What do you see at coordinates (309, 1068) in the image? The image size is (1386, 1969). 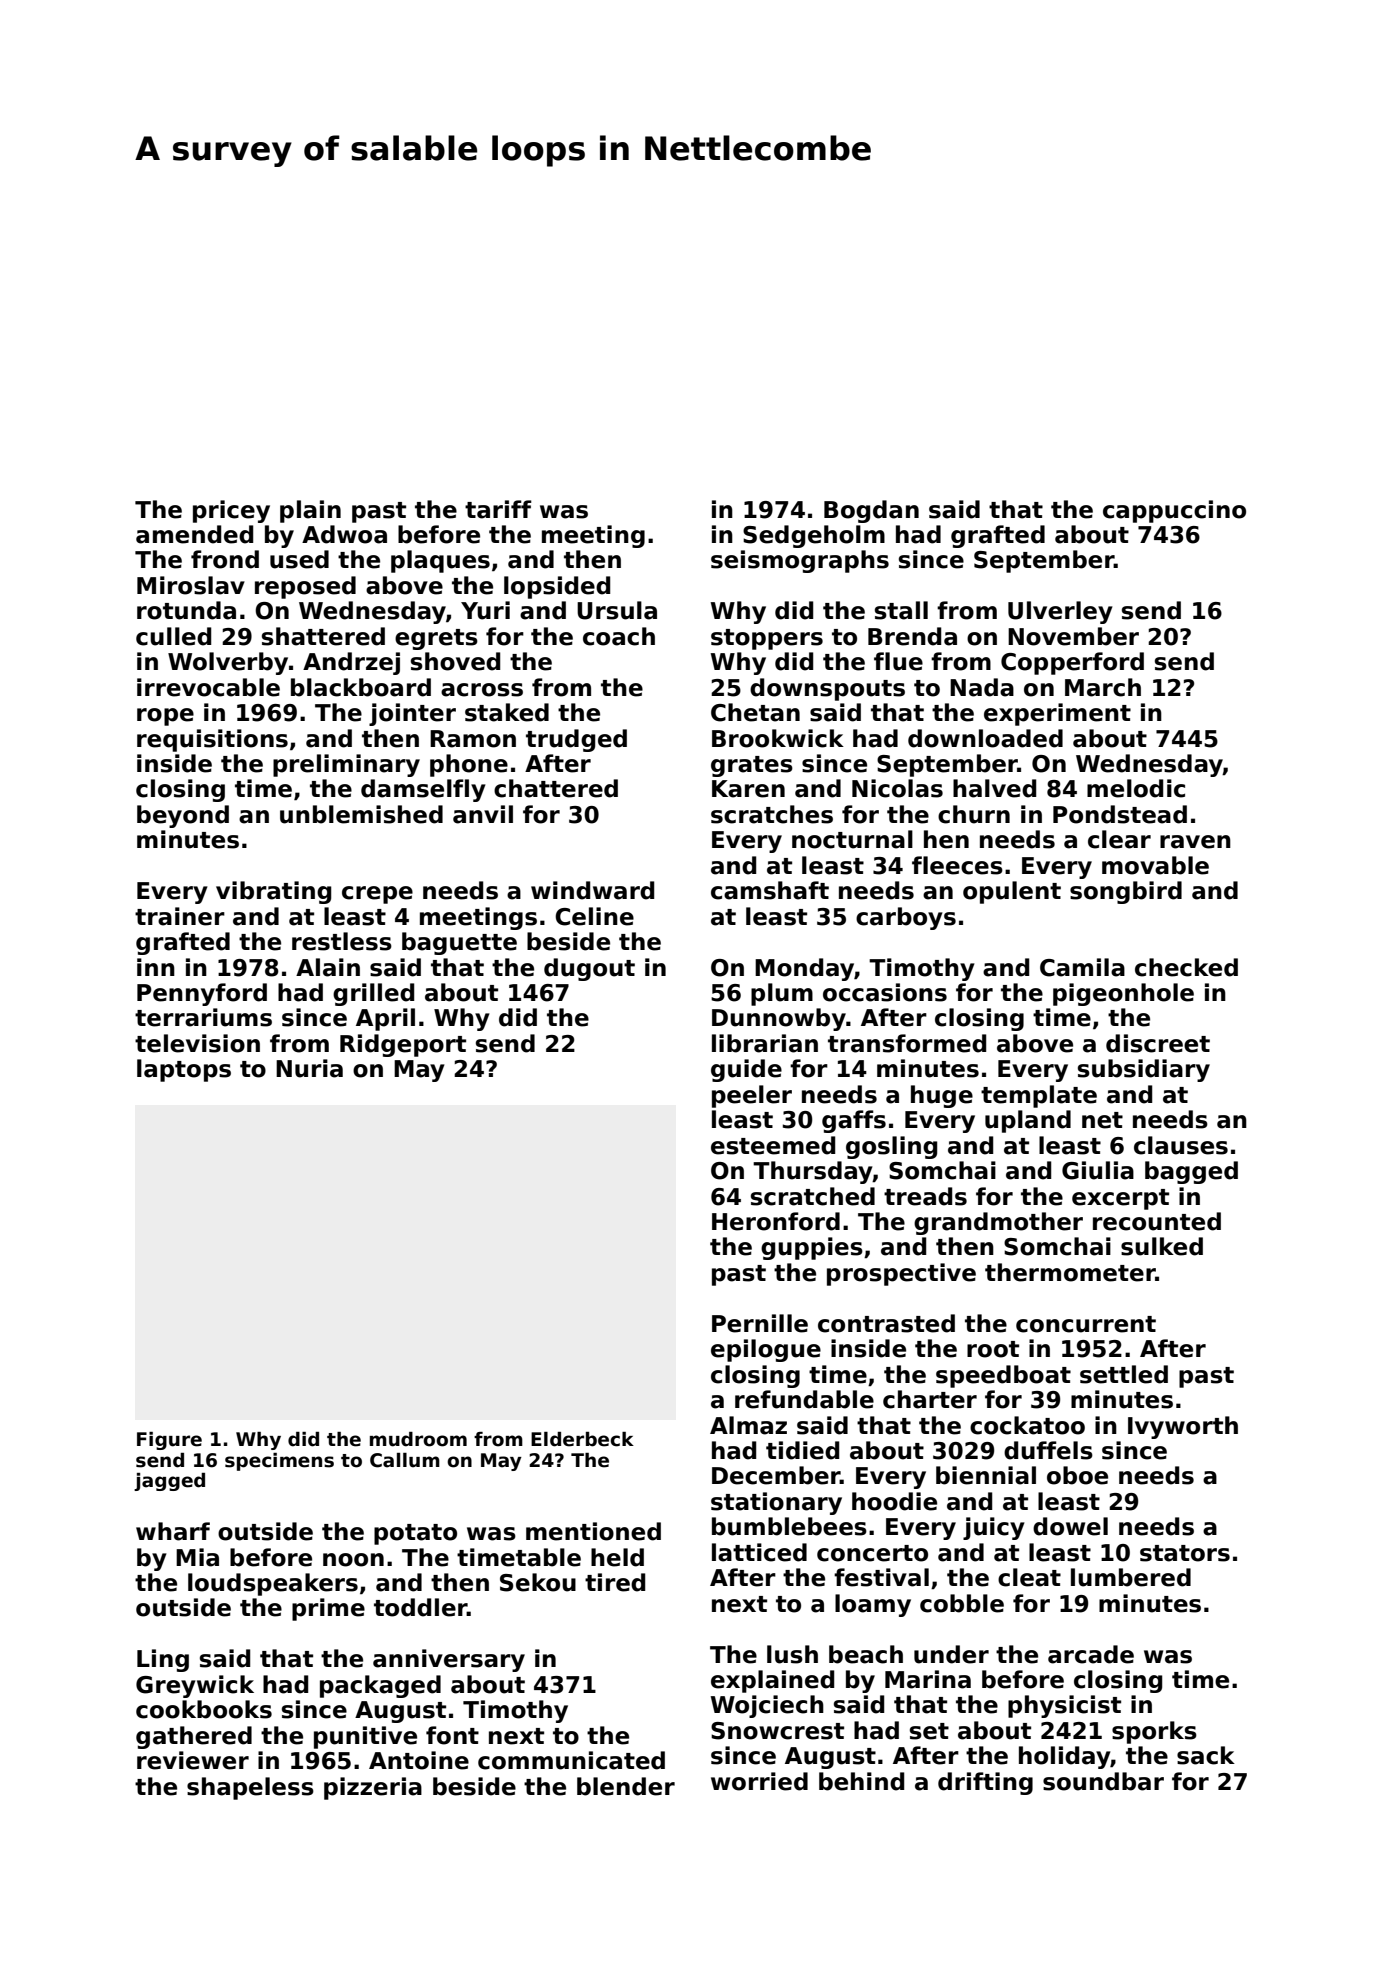 I see `Nuria` at bounding box center [309, 1068].
